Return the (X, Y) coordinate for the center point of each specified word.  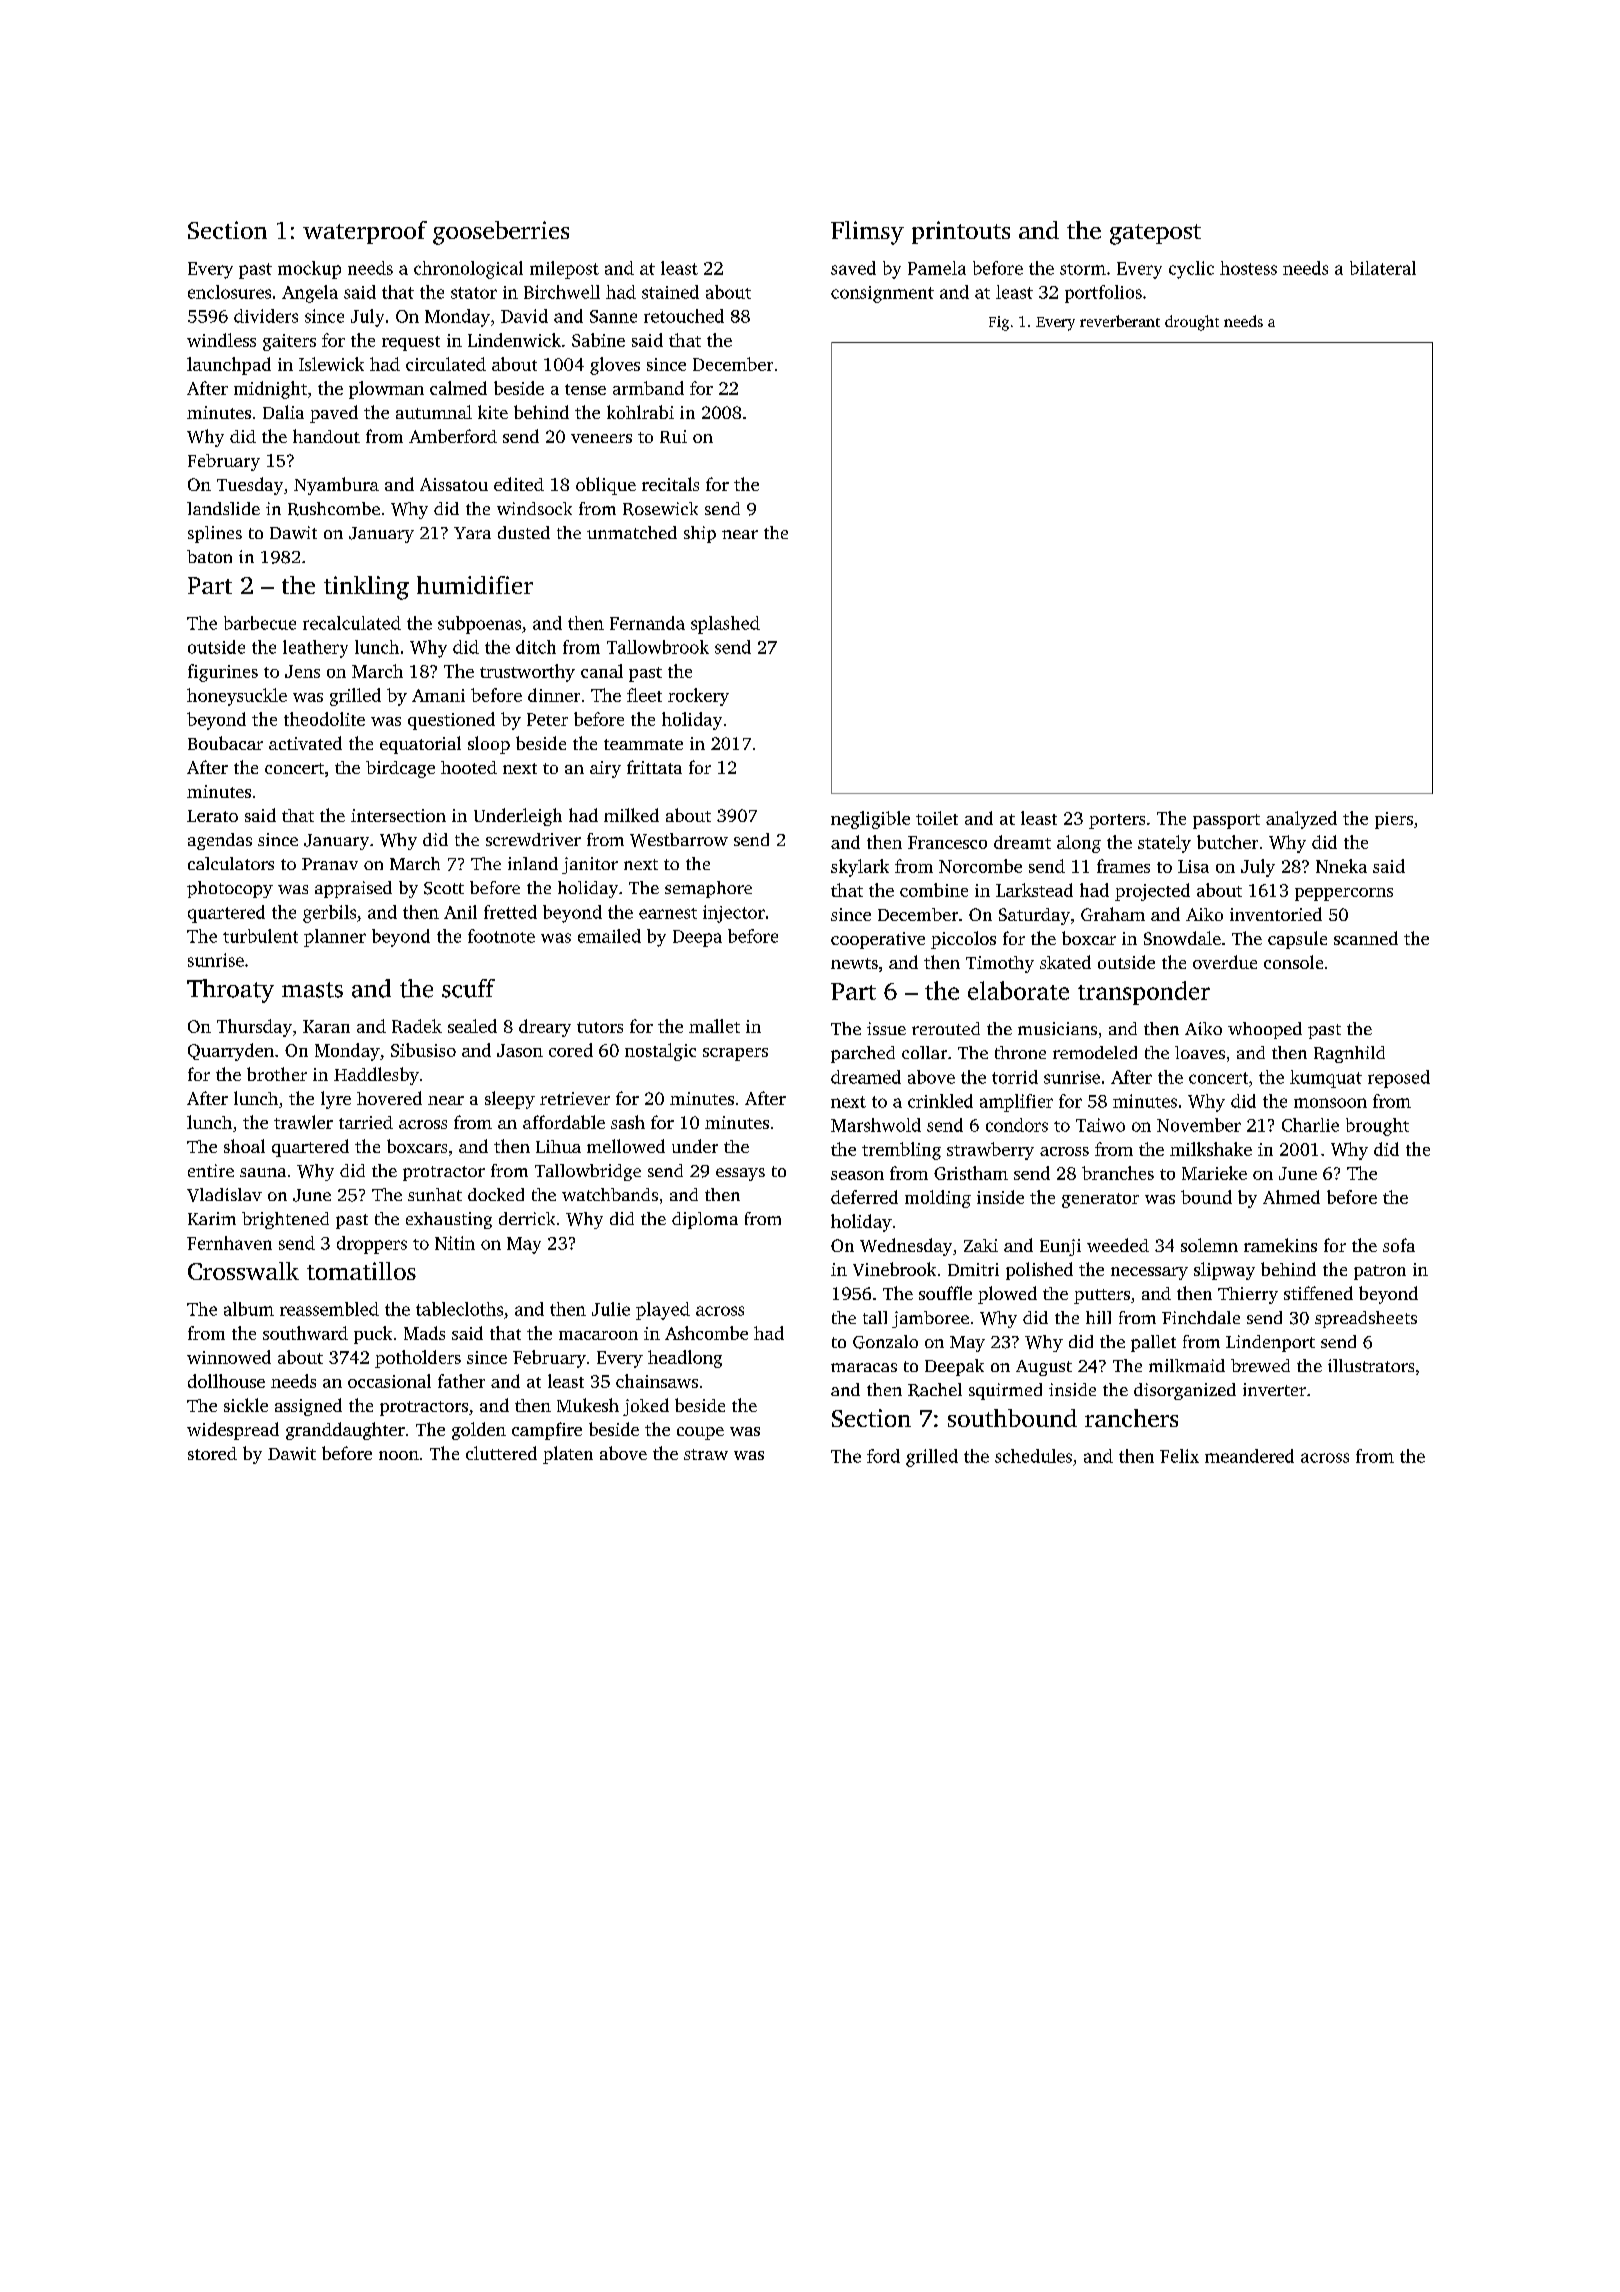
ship (700, 534)
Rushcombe (334, 509)
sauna (263, 1172)
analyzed (1301, 820)
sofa (1399, 1245)
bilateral (1383, 268)
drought (1192, 323)
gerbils (329, 914)
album (249, 1309)
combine (934, 890)
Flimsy (867, 233)
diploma (705, 1220)
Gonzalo (885, 1342)
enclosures (229, 292)
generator (1100, 1200)
